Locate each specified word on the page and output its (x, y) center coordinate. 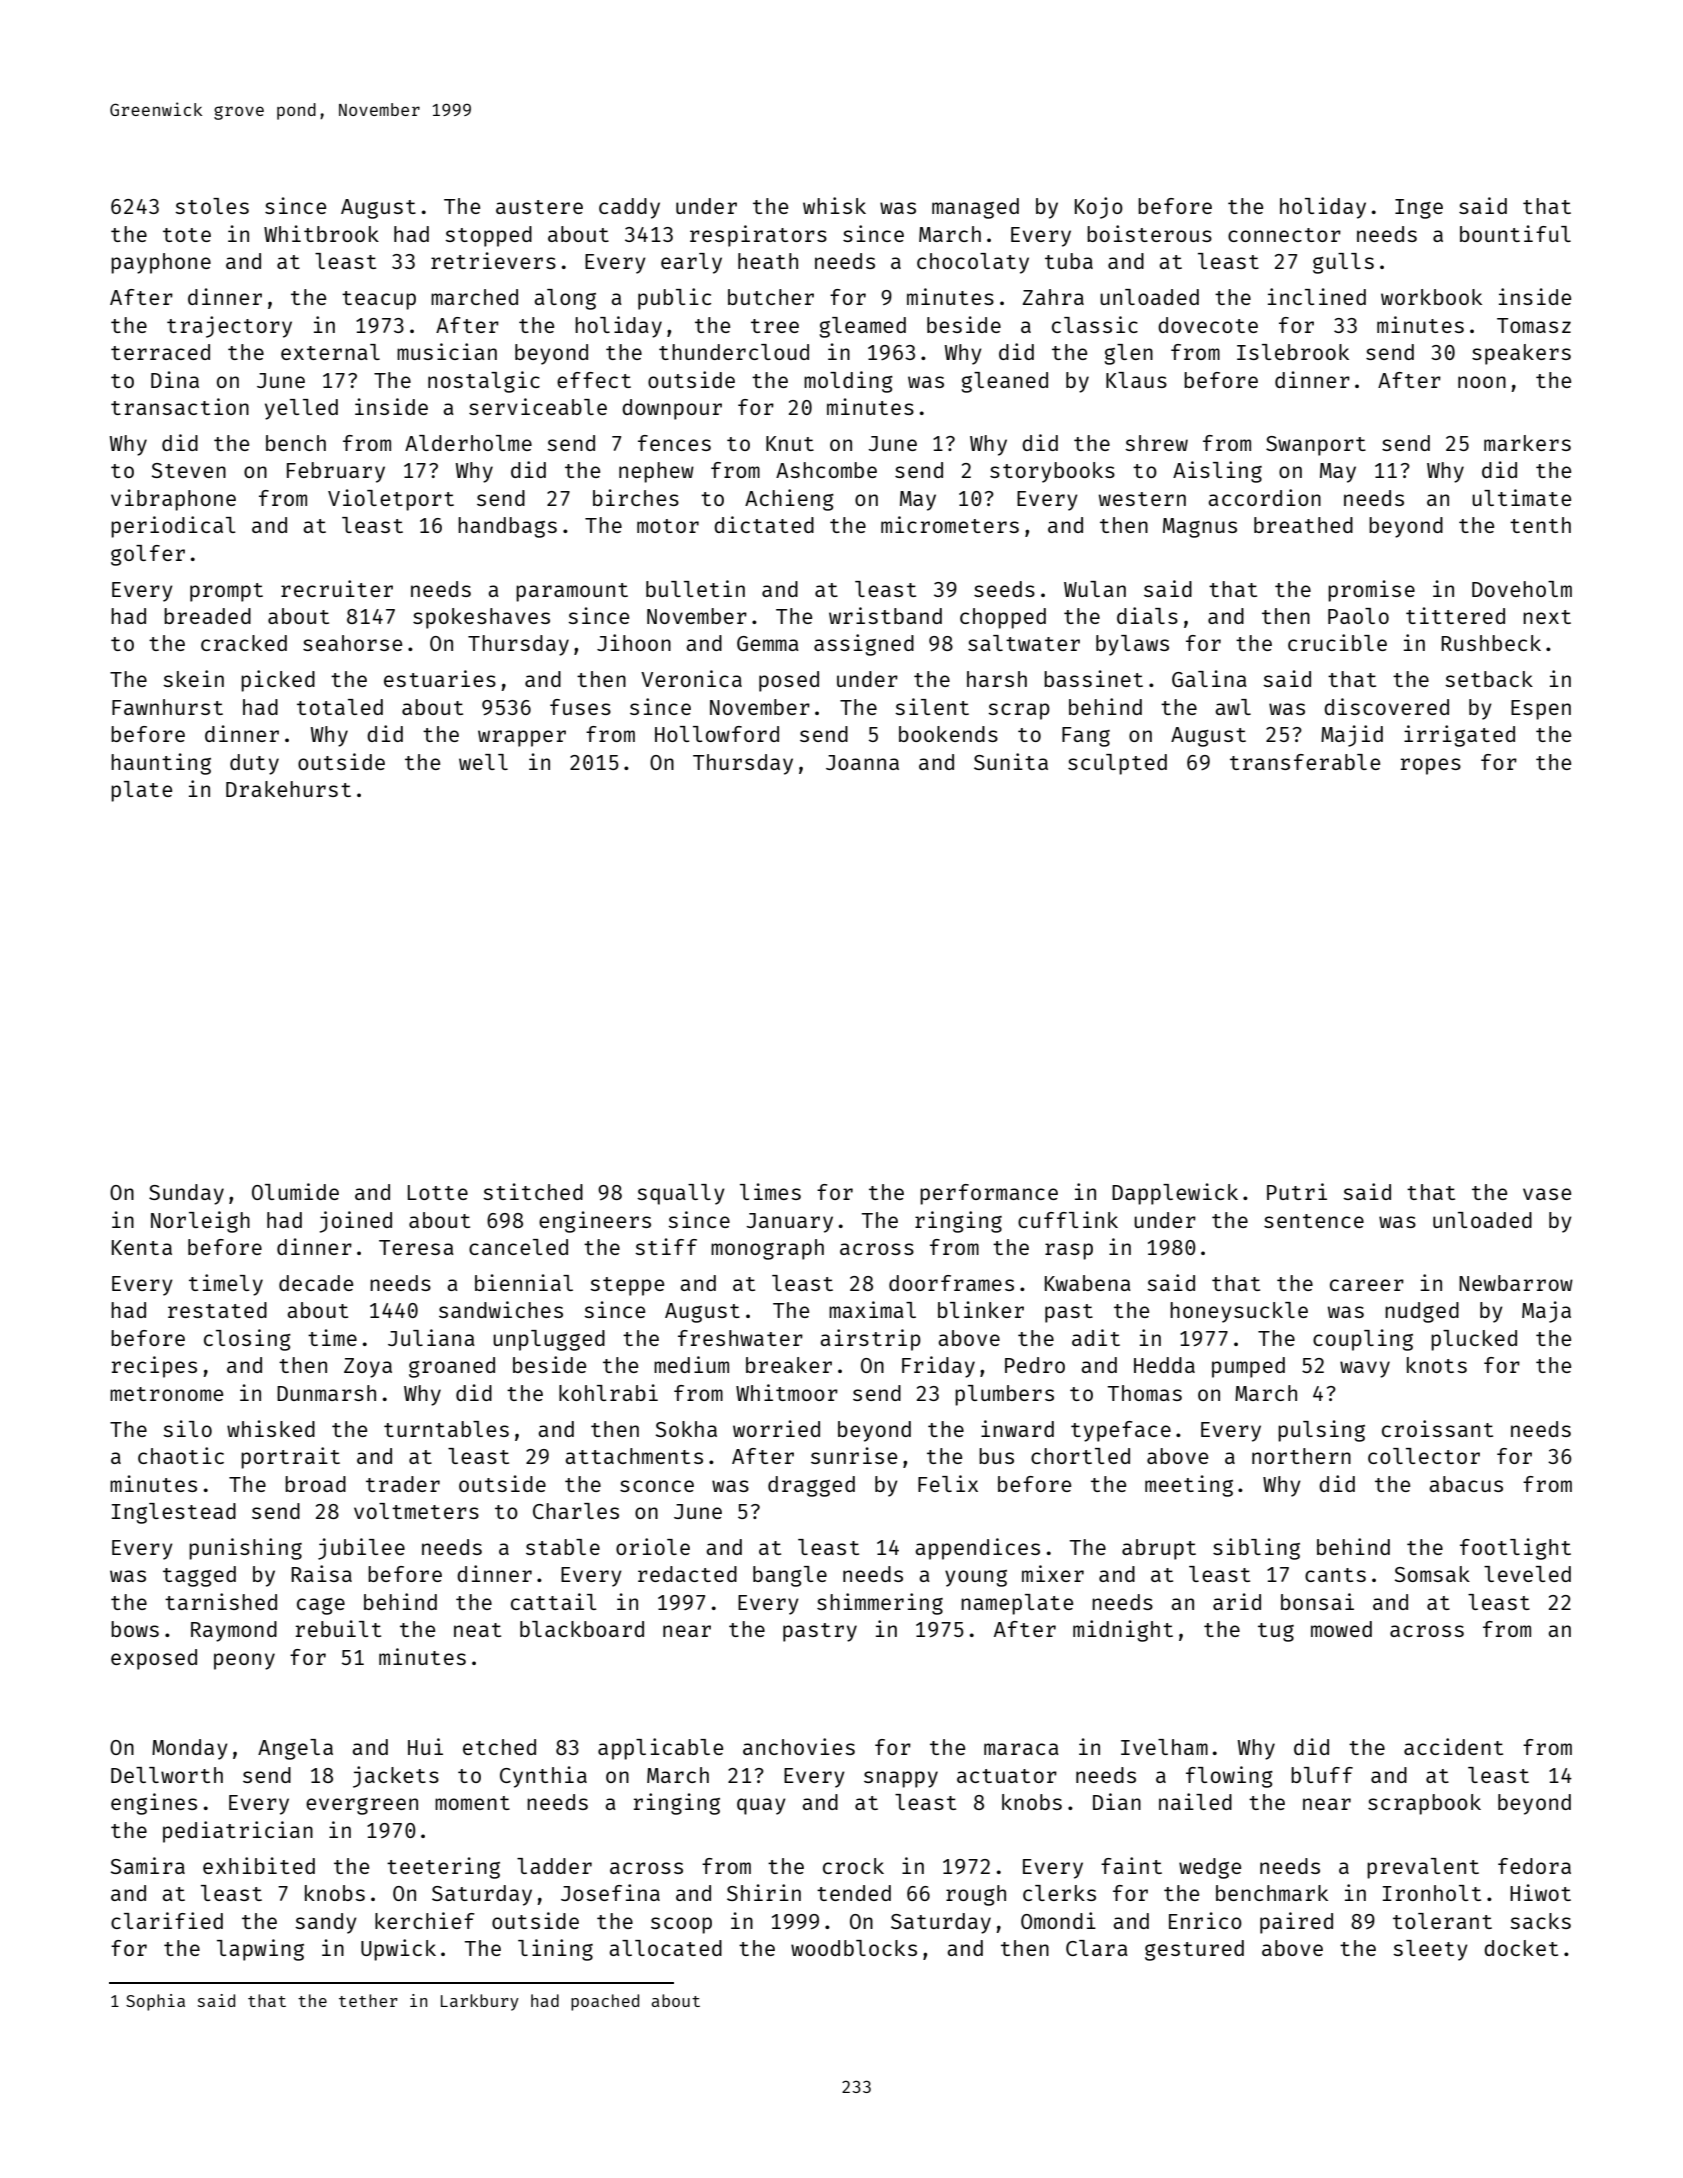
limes (770, 1191)
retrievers (493, 260)
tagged (199, 1576)
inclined (1317, 296)
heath (768, 261)
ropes (1431, 766)
